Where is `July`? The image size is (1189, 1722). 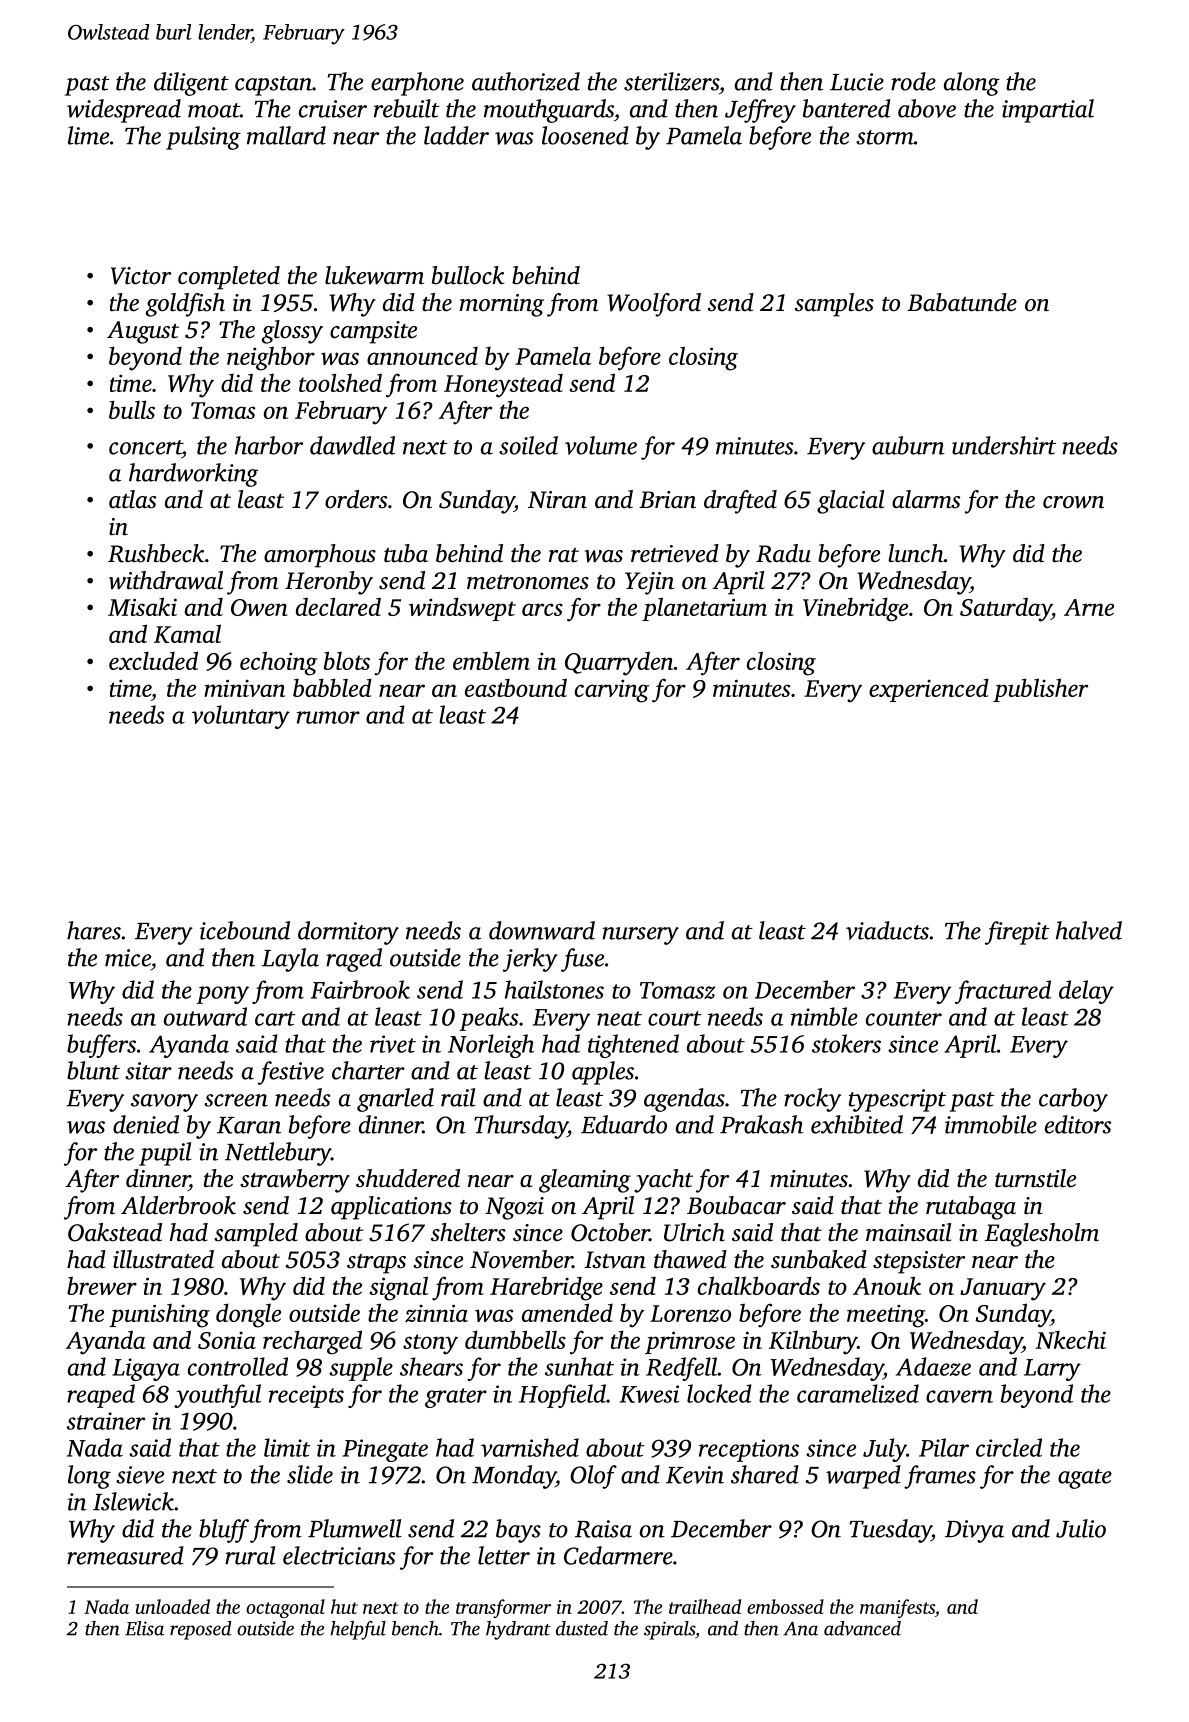 July is located at coordinates (885, 1450).
